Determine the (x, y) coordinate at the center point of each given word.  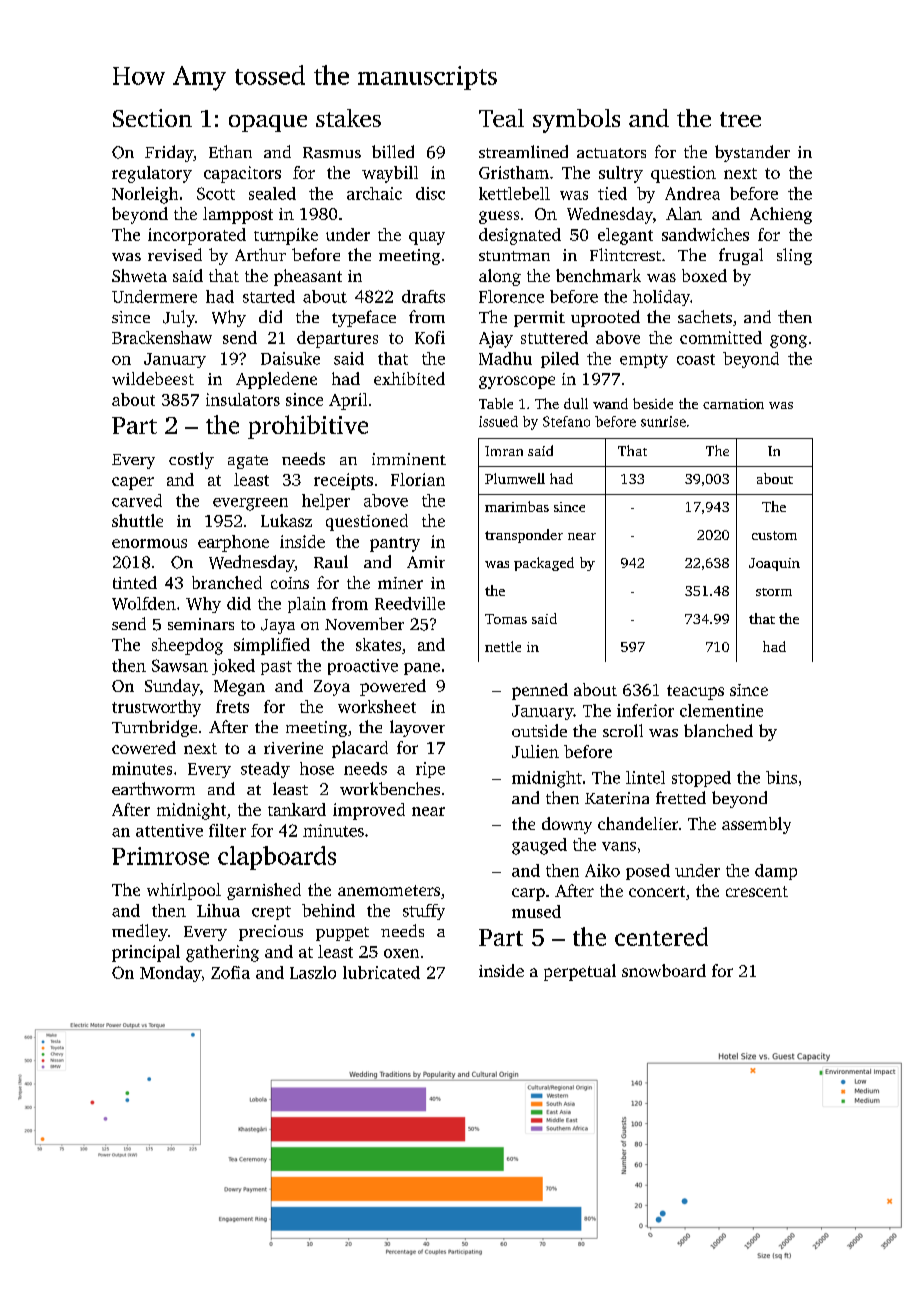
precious (271, 933)
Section (152, 118)
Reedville (410, 603)
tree (740, 119)
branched (227, 582)
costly (191, 460)
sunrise (663, 421)
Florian (418, 479)
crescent (757, 891)
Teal (501, 118)
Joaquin (774, 564)
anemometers (389, 890)
